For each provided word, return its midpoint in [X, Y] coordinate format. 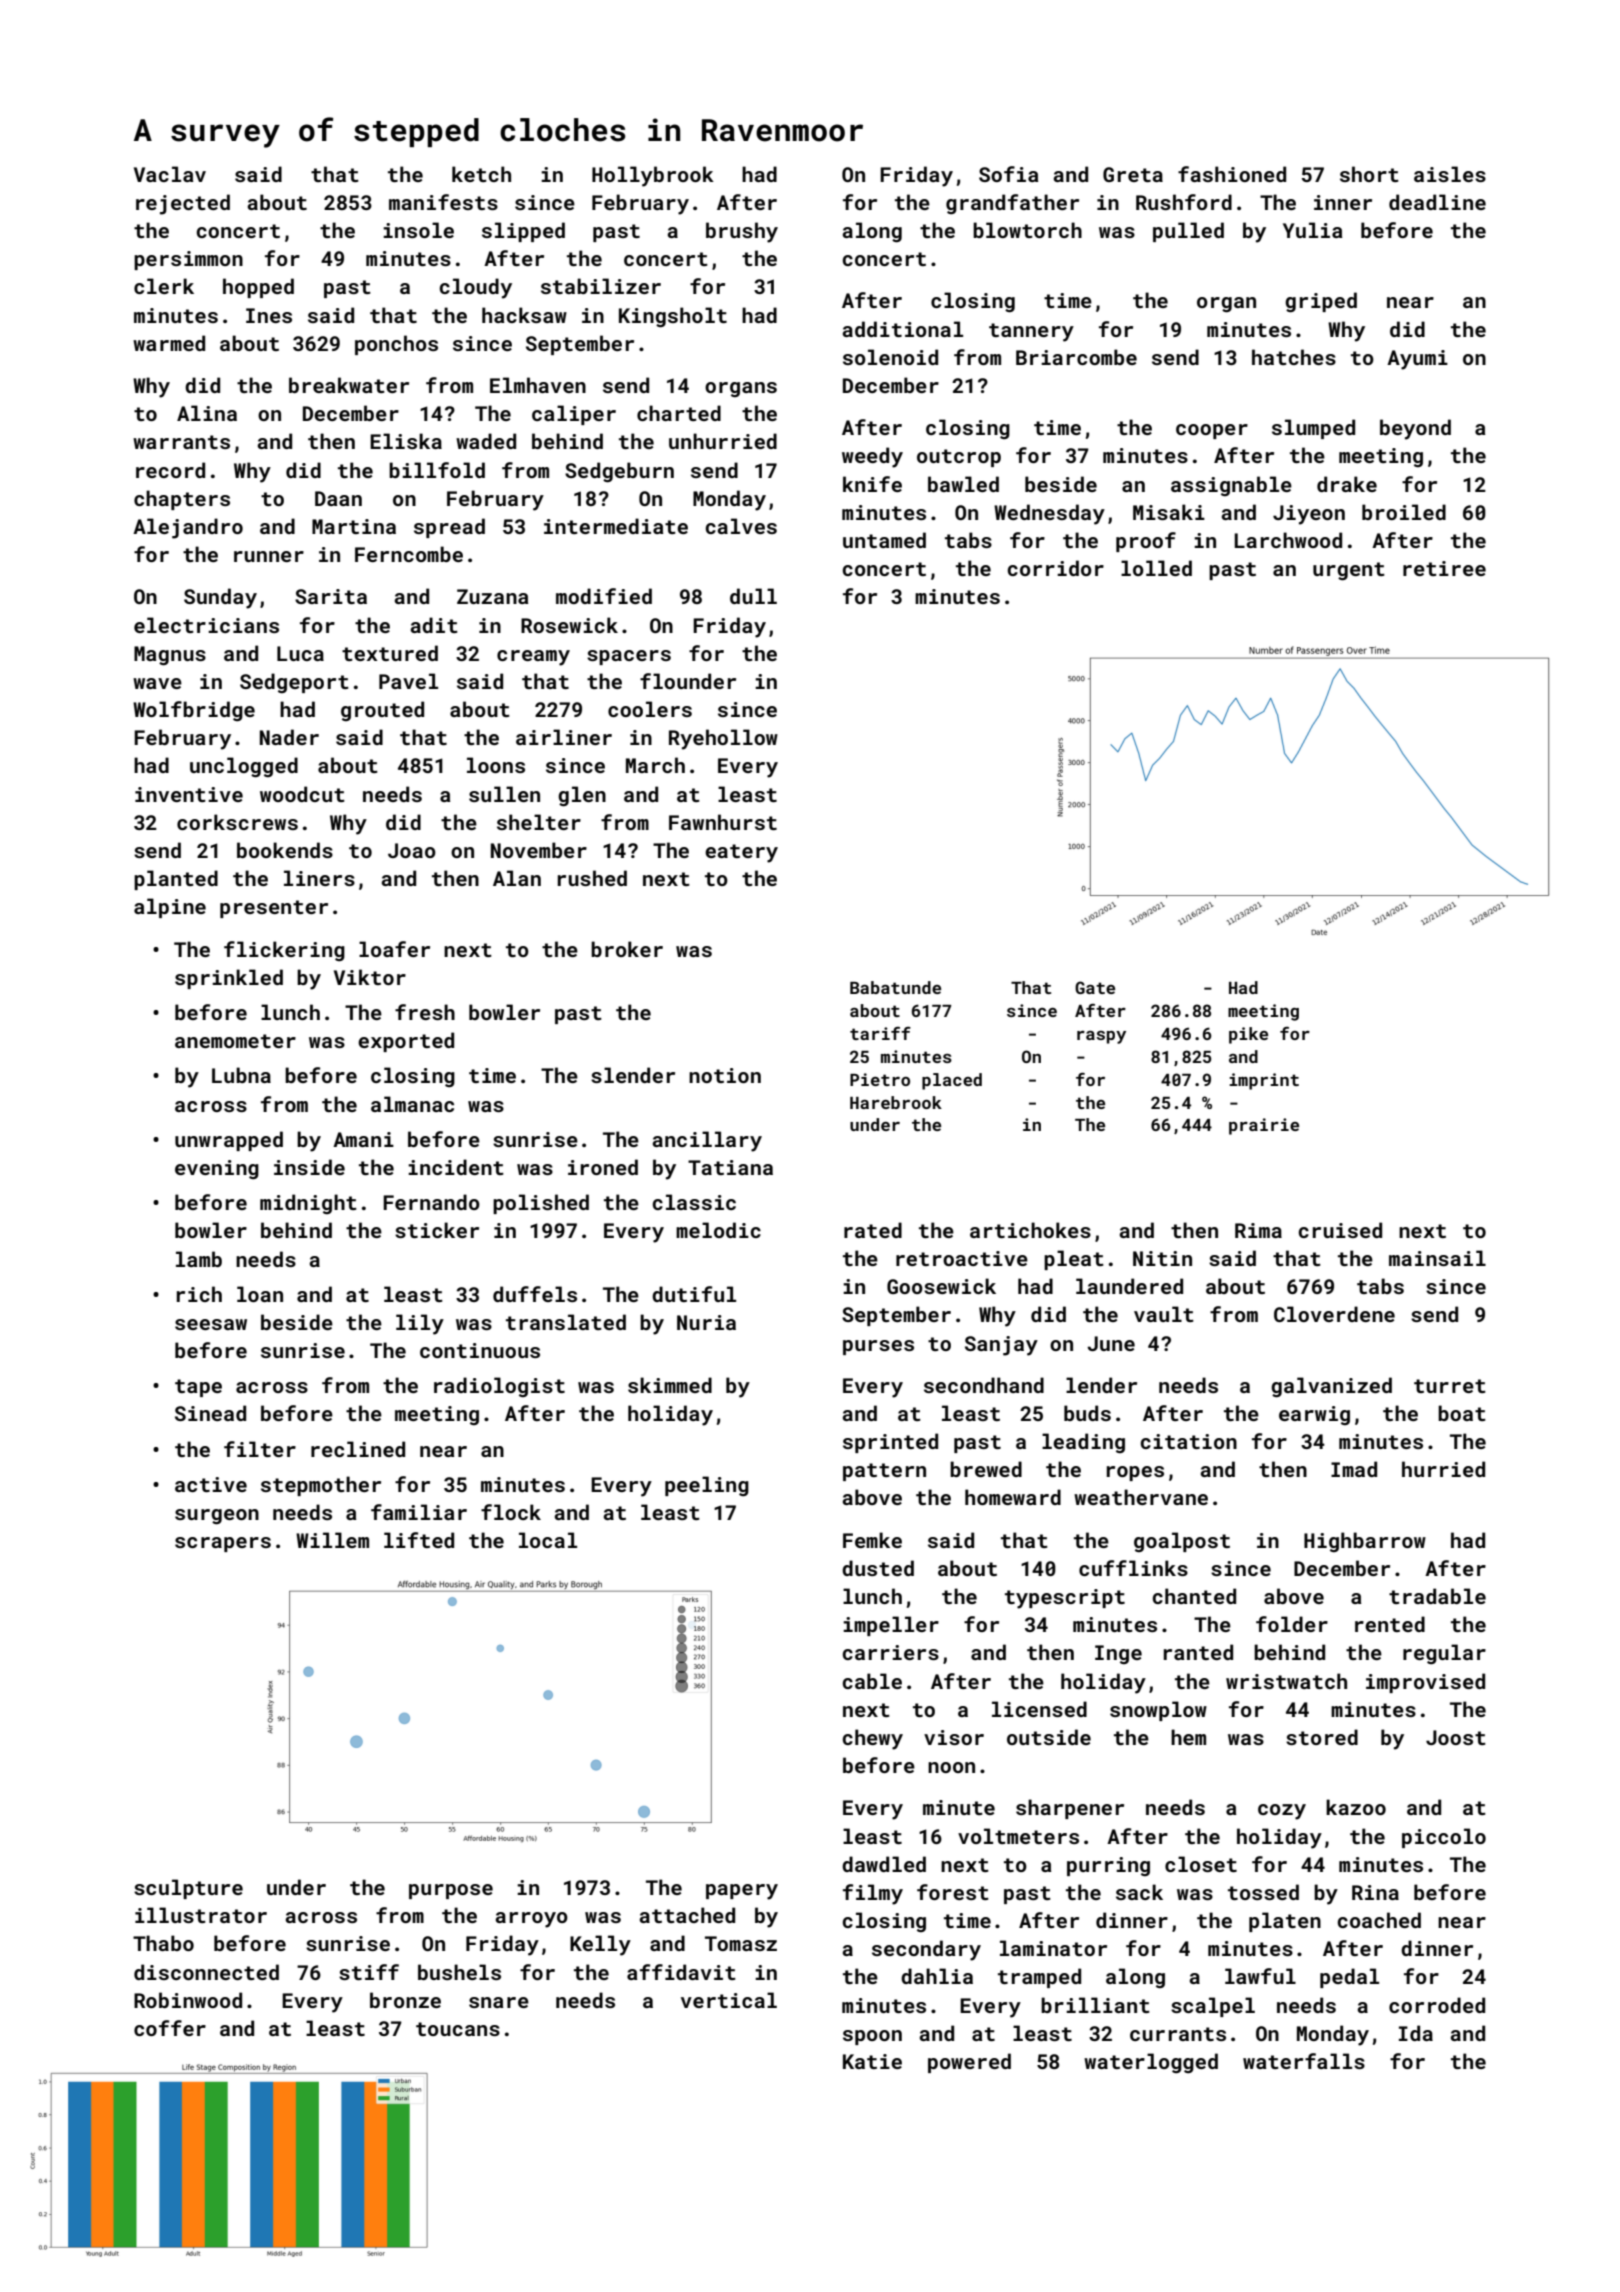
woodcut [302, 794]
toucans [458, 2029]
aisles [1450, 174]
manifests [443, 202]
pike [1248, 1035]
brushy [742, 232]
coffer [170, 2028]
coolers [650, 709]
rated [873, 1230]
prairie [1264, 1126]
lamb [199, 1259]
